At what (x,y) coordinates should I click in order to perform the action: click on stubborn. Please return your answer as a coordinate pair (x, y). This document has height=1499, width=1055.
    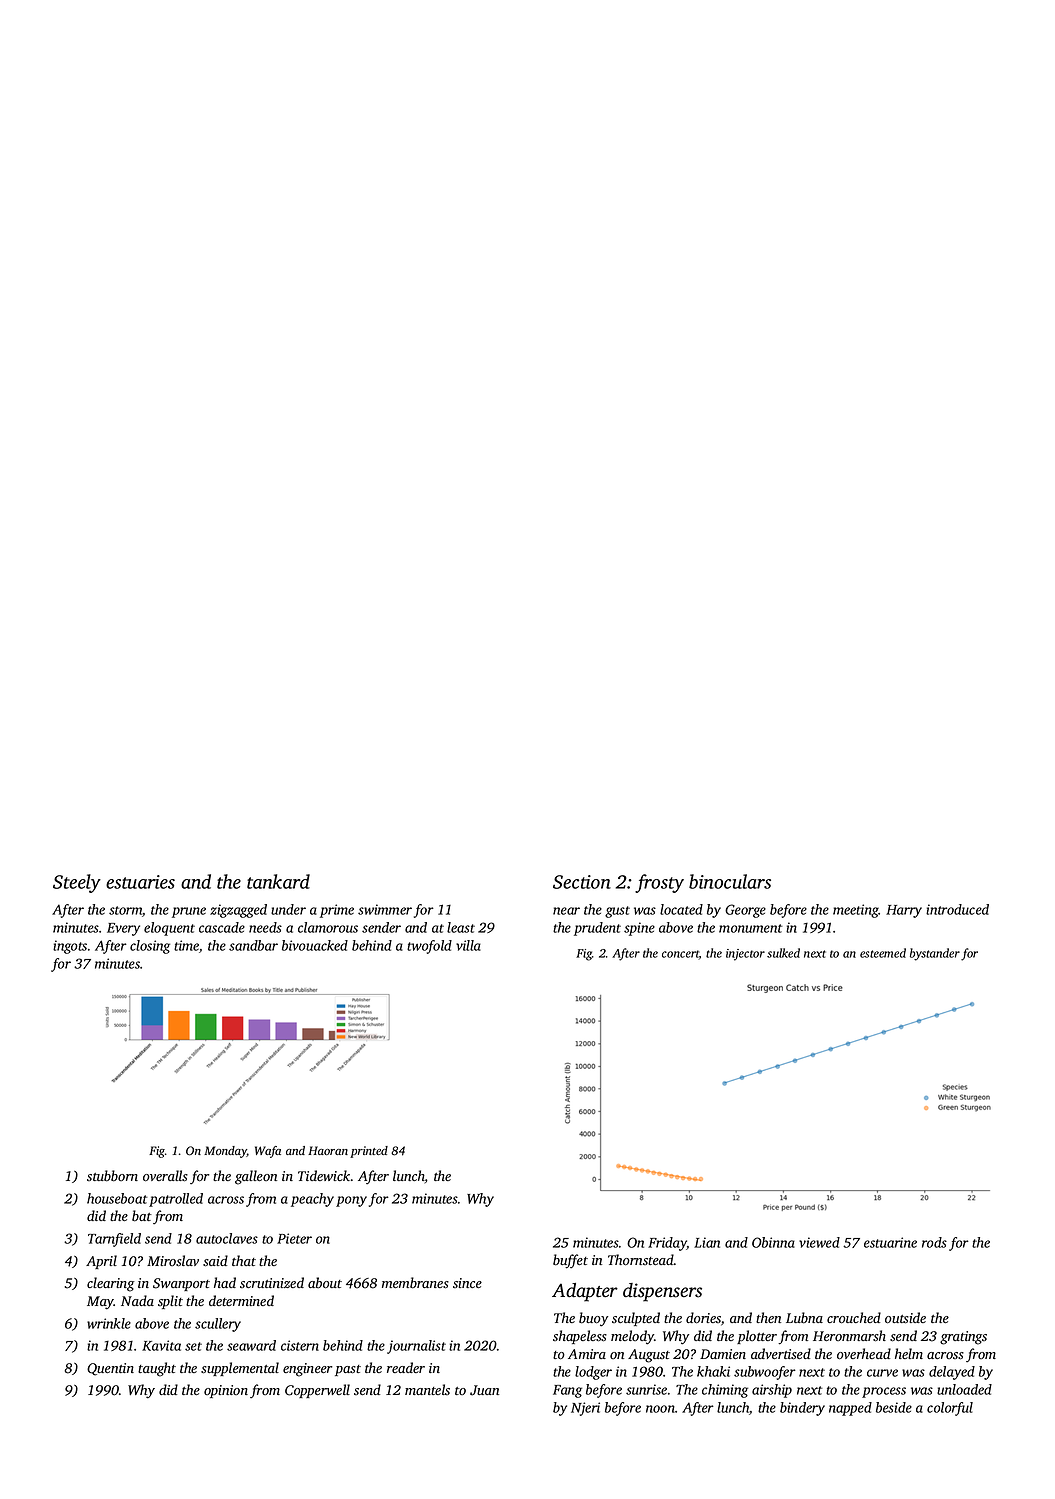
    Looking at the image, I should click on (112, 1176).
